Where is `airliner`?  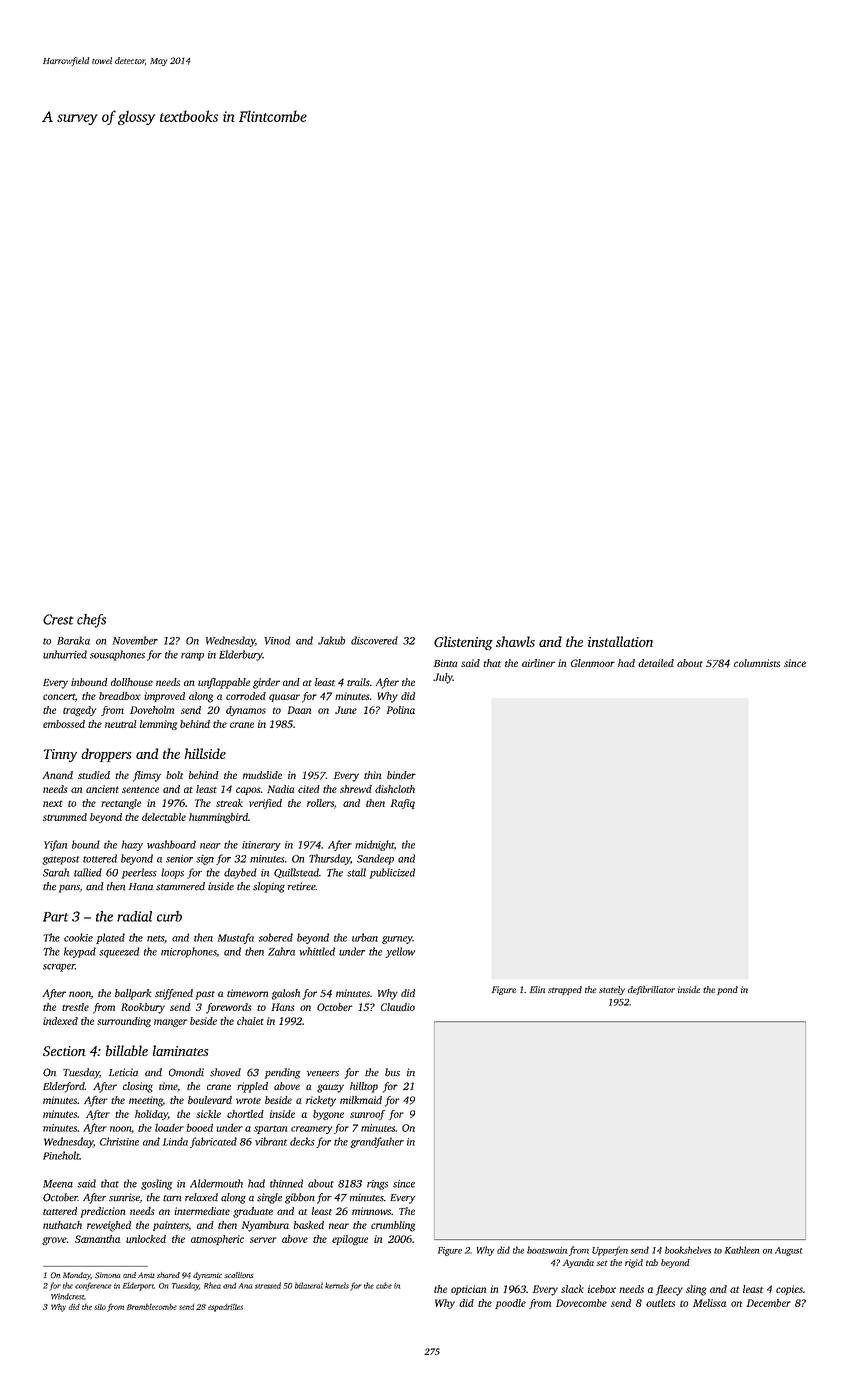 airliner is located at coordinates (538, 663).
